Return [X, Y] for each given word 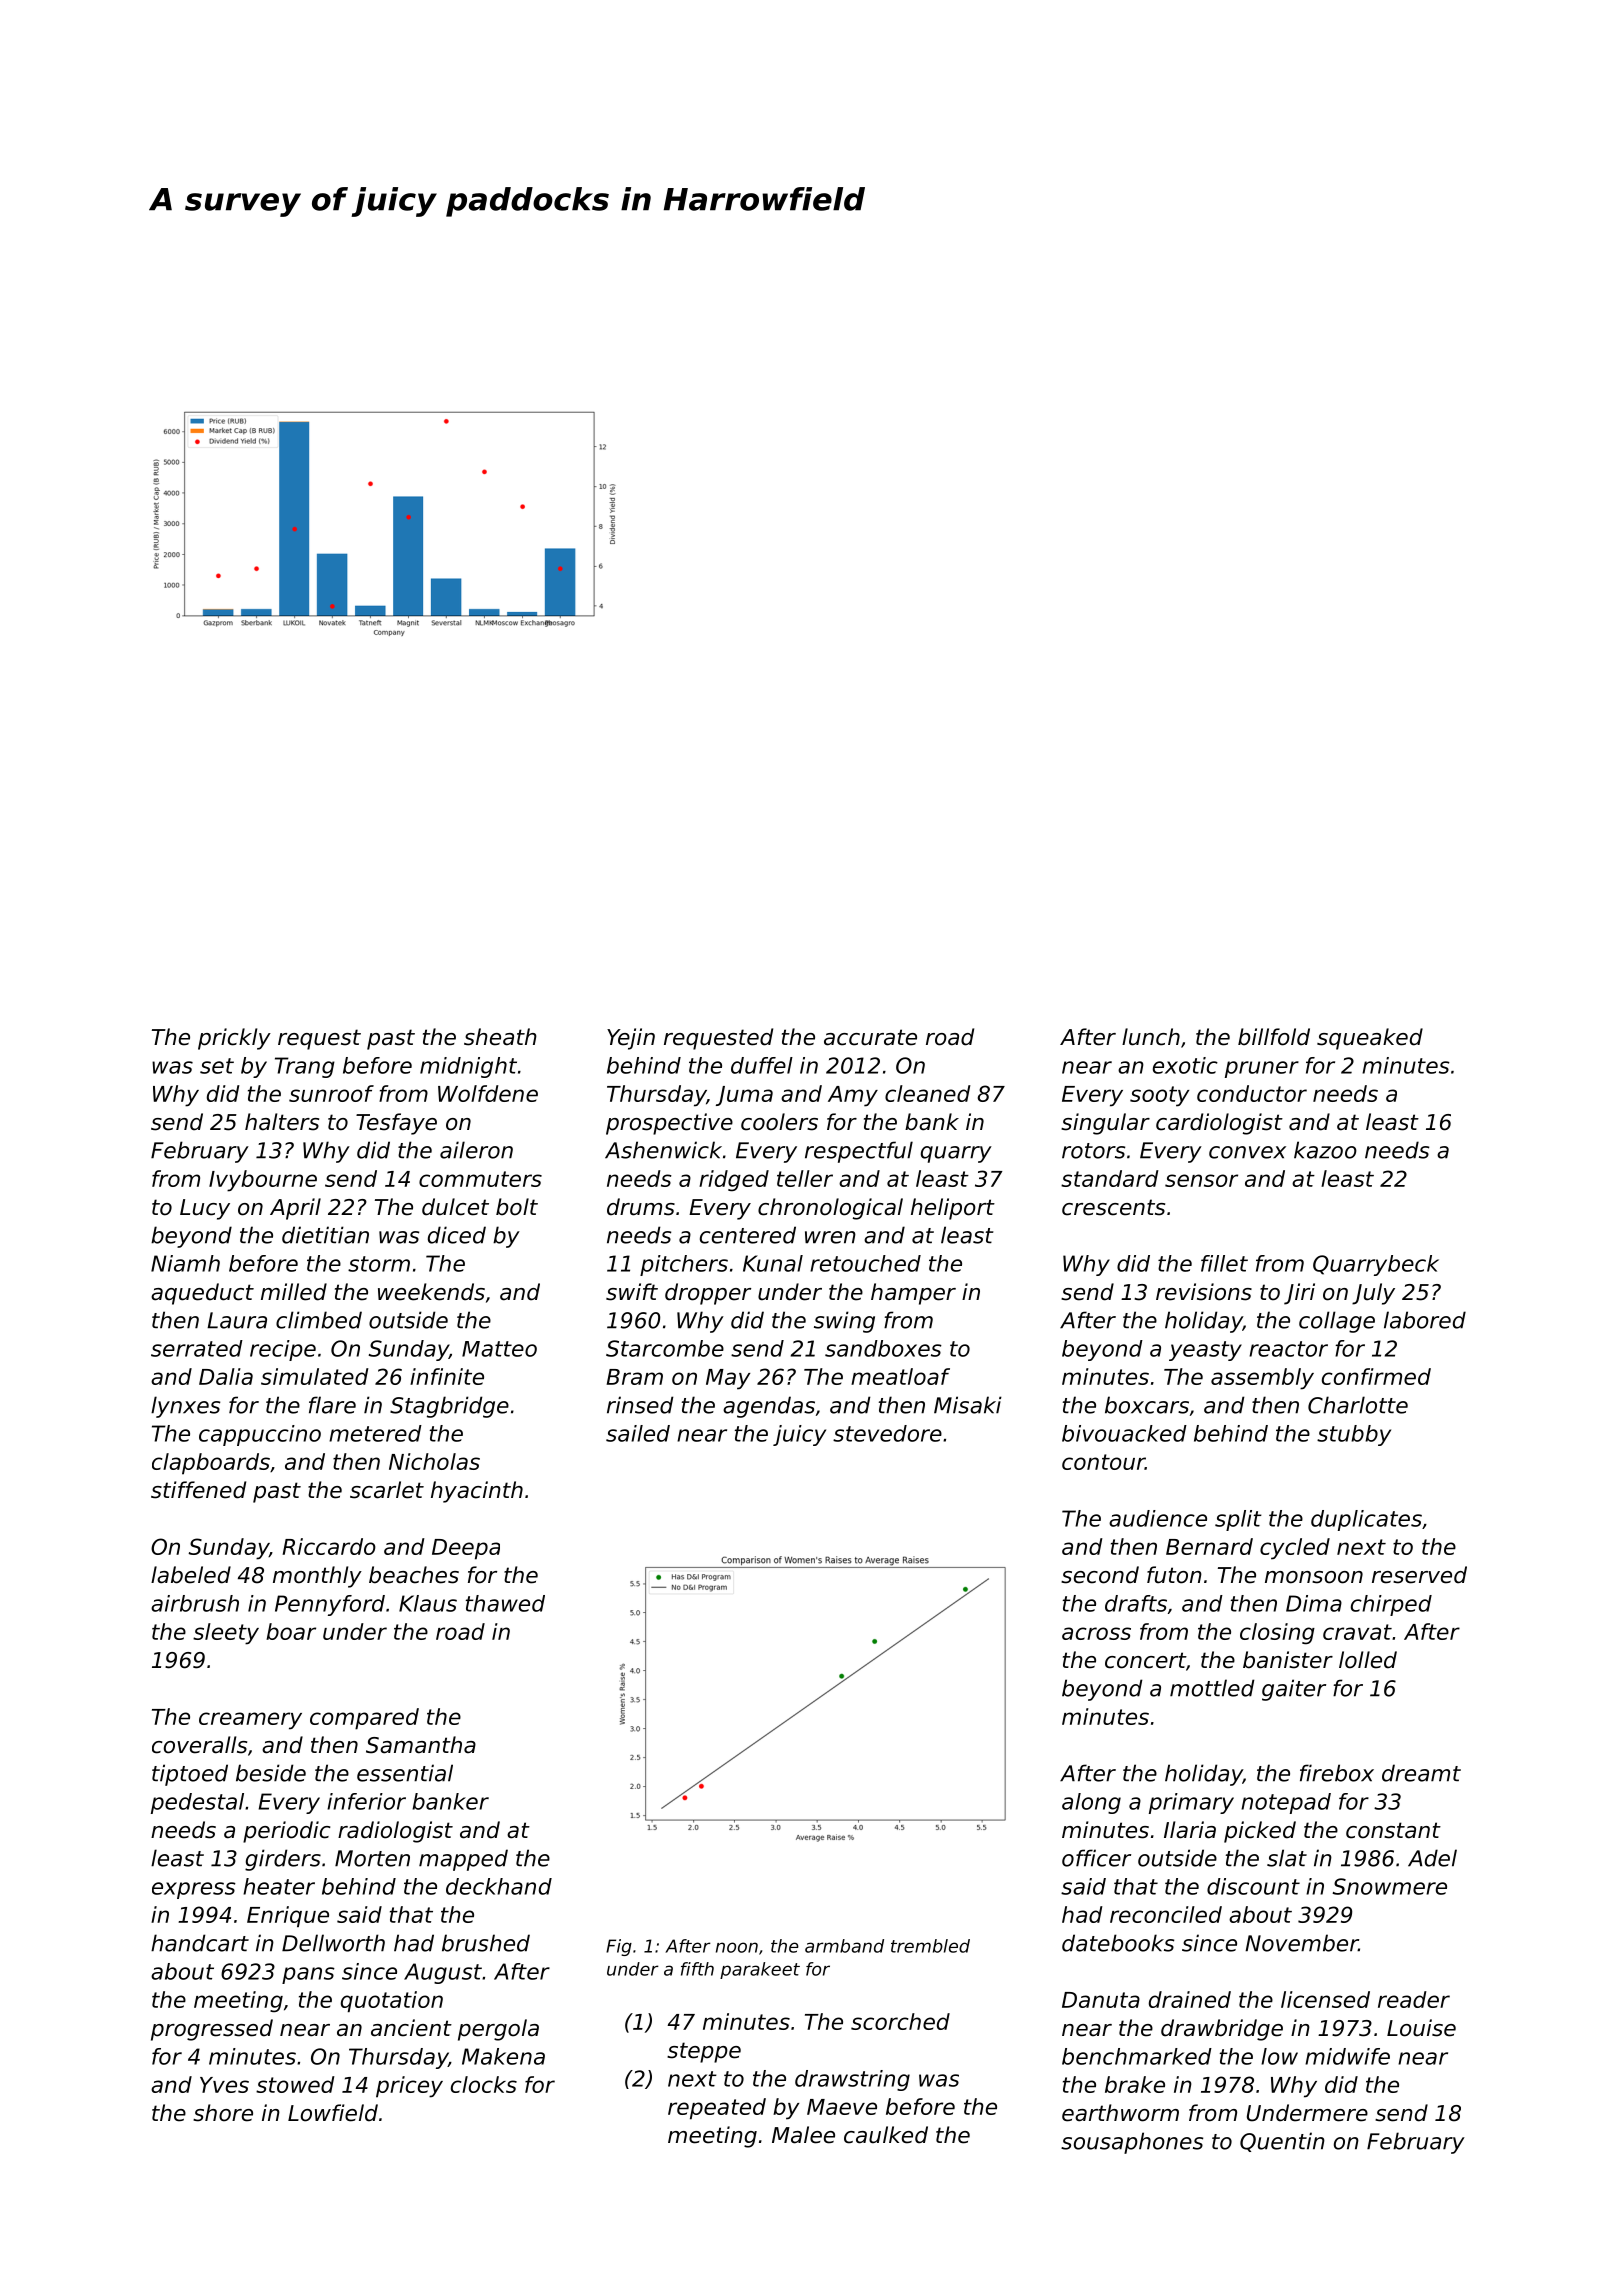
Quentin [1282, 2142]
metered [375, 1433]
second [1100, 1575]
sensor [1201, 1180]
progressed [212, 2030]
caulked [886, 2135]
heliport [953, 1209]
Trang [305, 1067]
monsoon [1314, 1577]
